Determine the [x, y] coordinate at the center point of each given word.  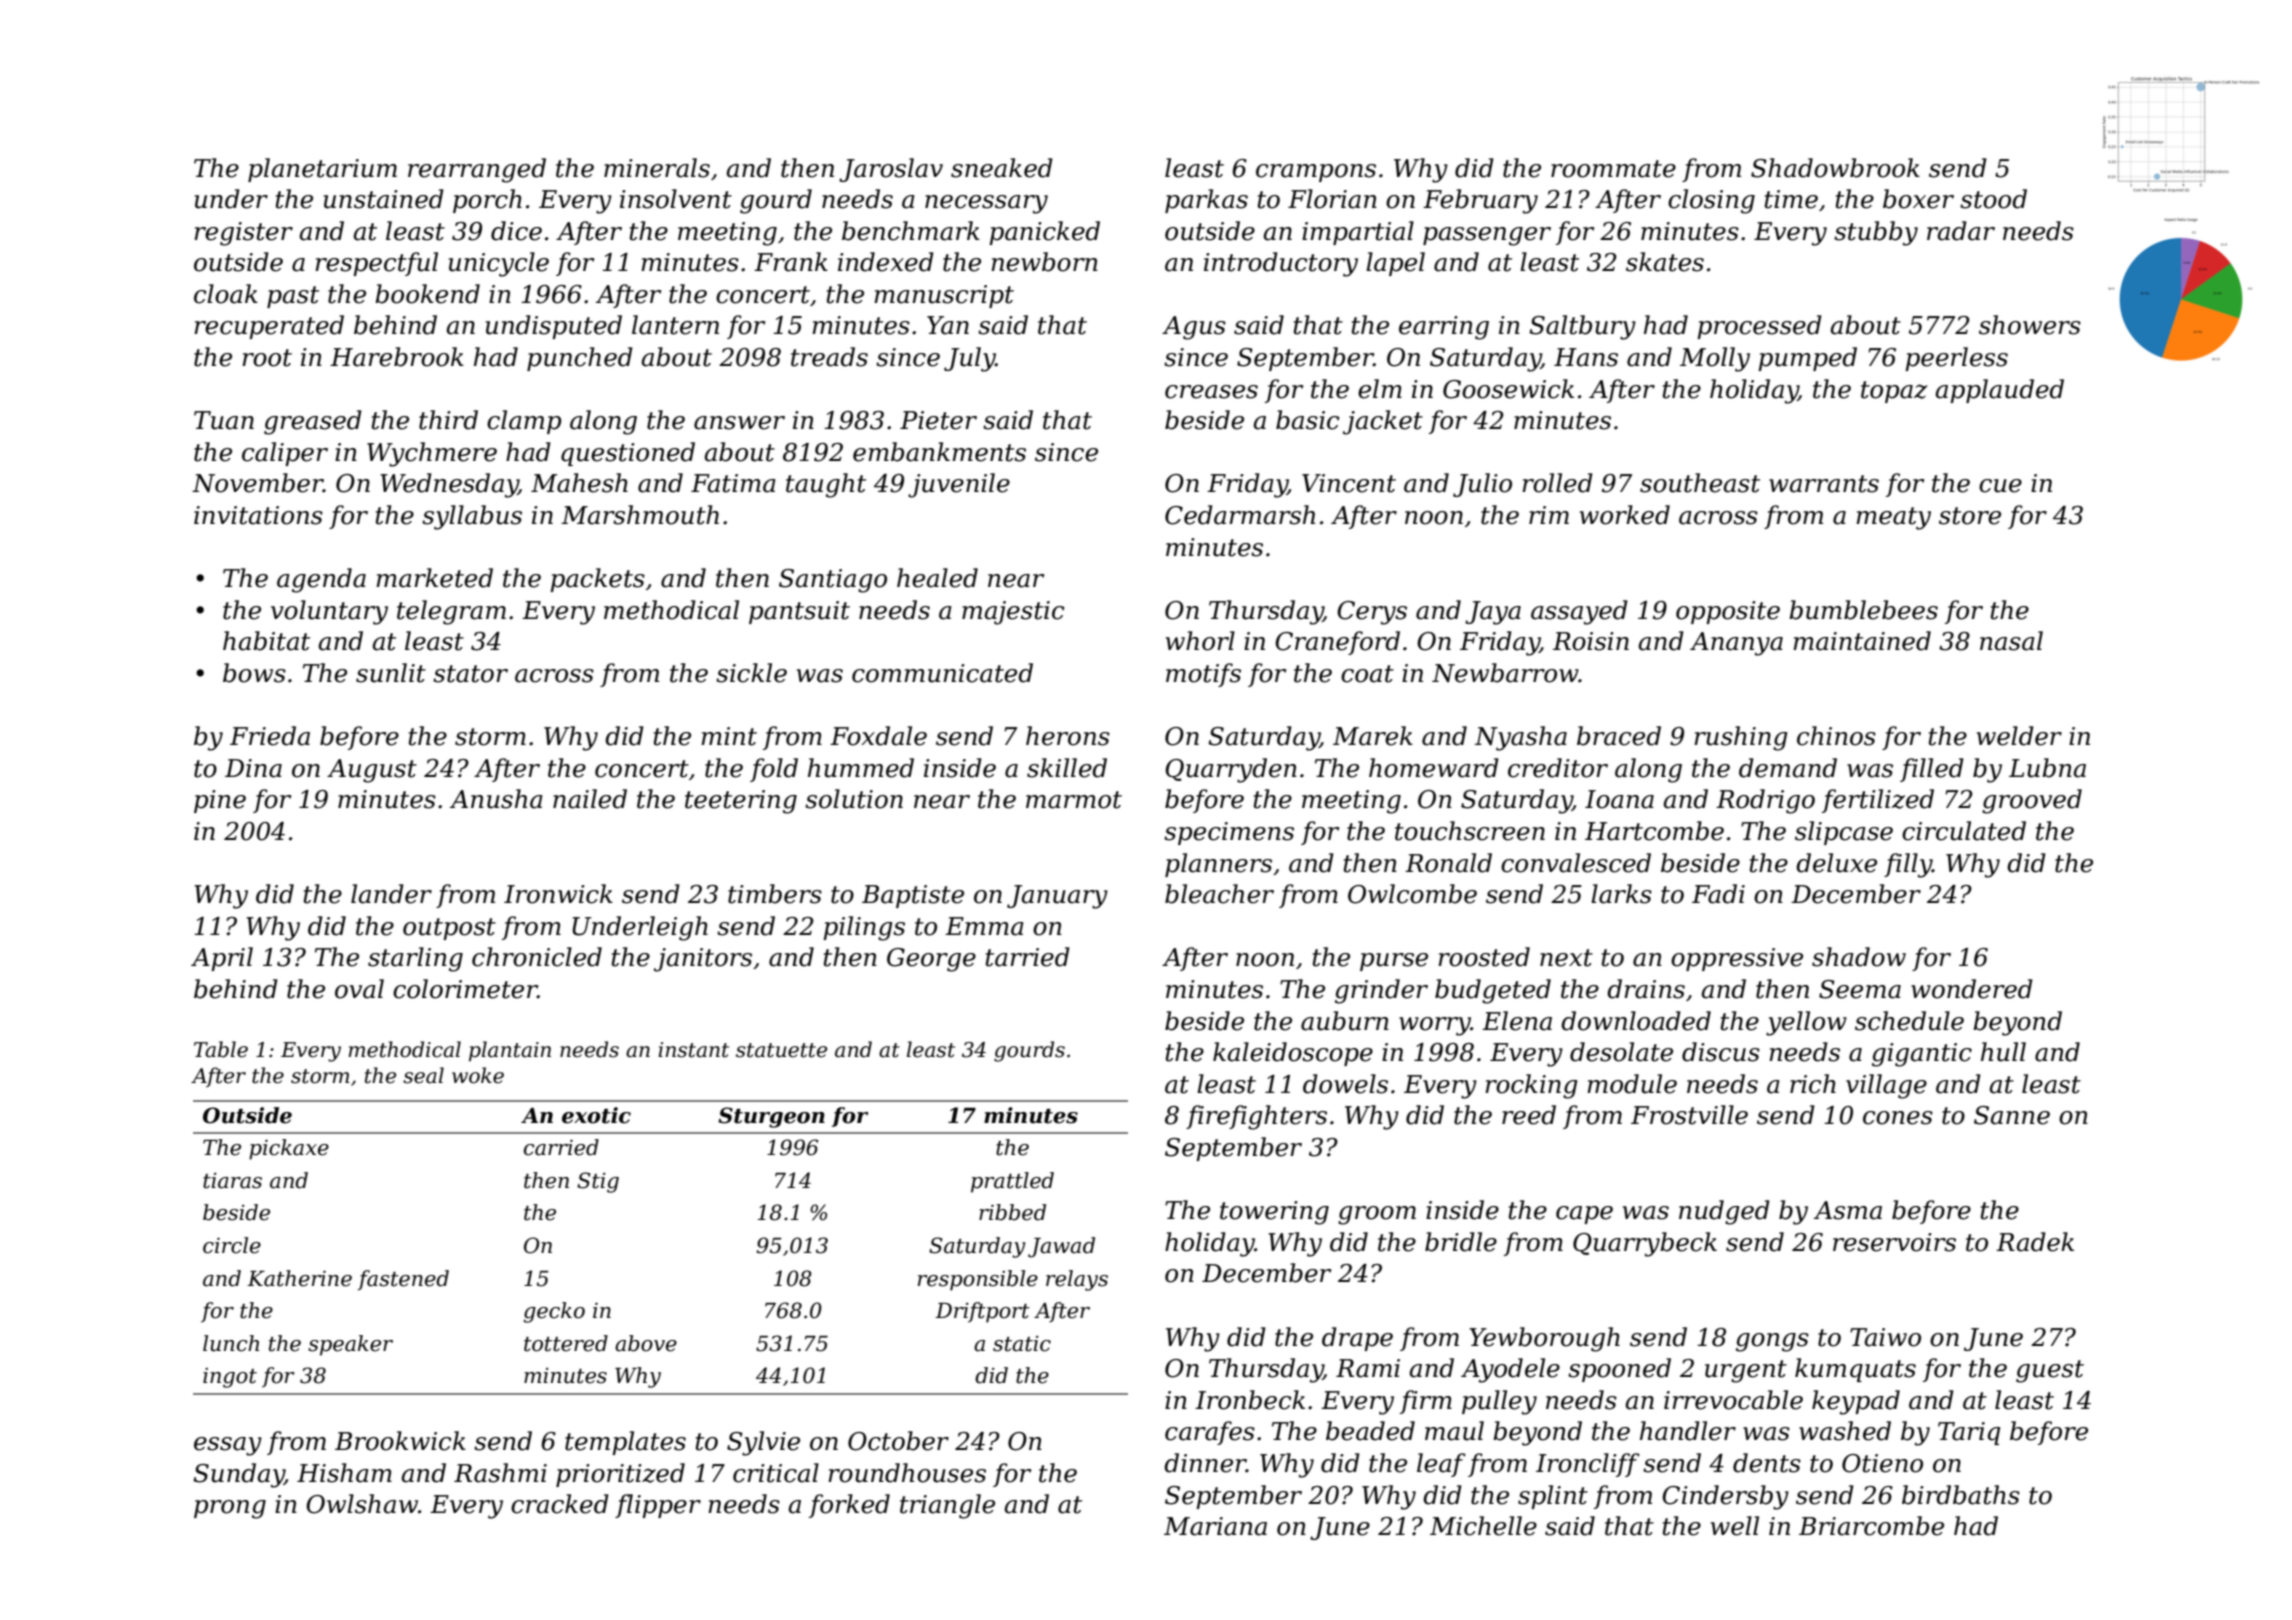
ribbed [1012, 1212]
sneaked [1002, 168]
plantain [510, 1051]
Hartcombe [1654, 831]
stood [1993, 199]
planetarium [322, 170]
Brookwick [400, 1441]
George [931, 960]
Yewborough [1544, 1339]
